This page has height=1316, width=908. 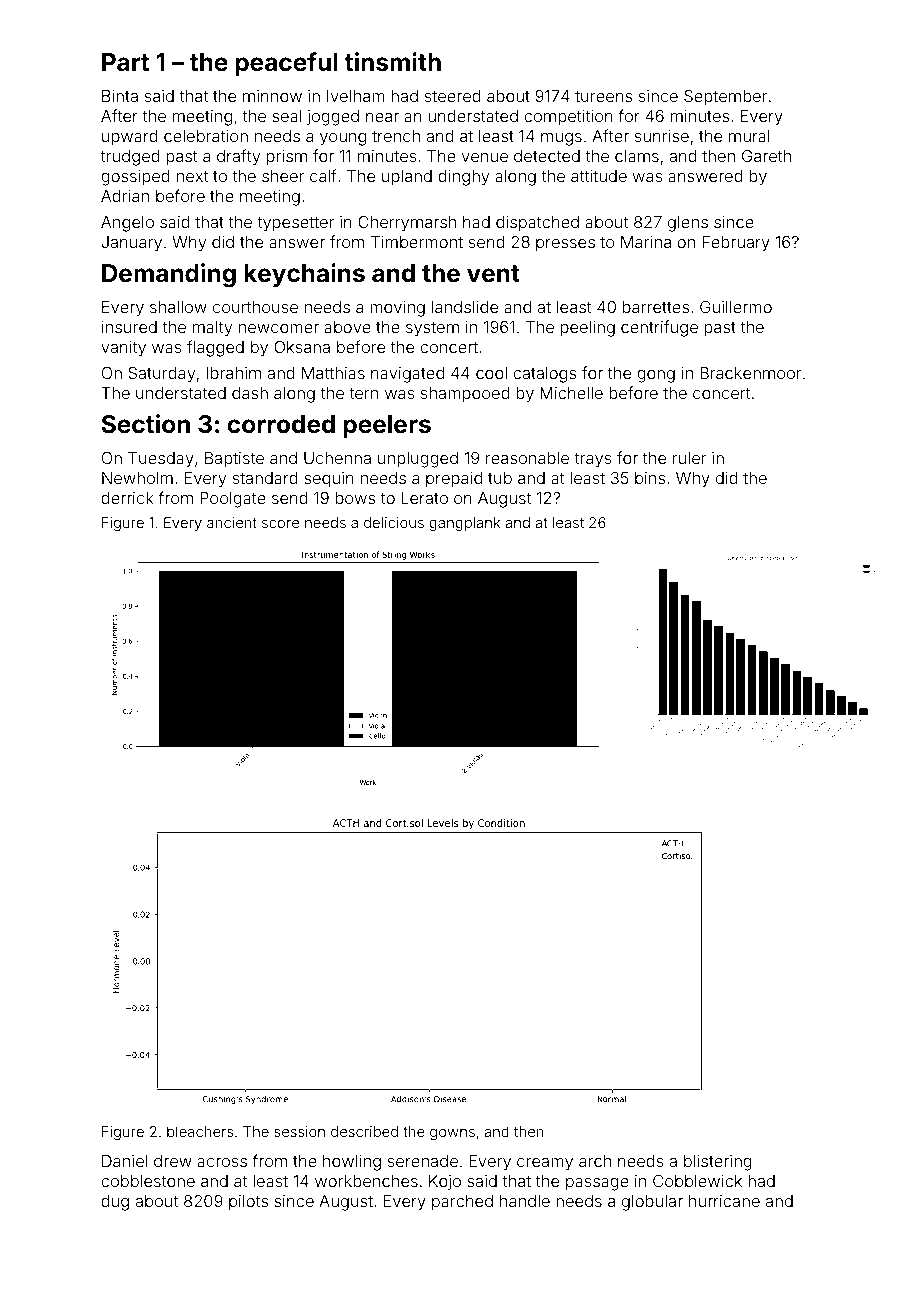 What do you see at coordinates (749, 136) in the page?
I see `mural` at bounding box center [749, 136].
